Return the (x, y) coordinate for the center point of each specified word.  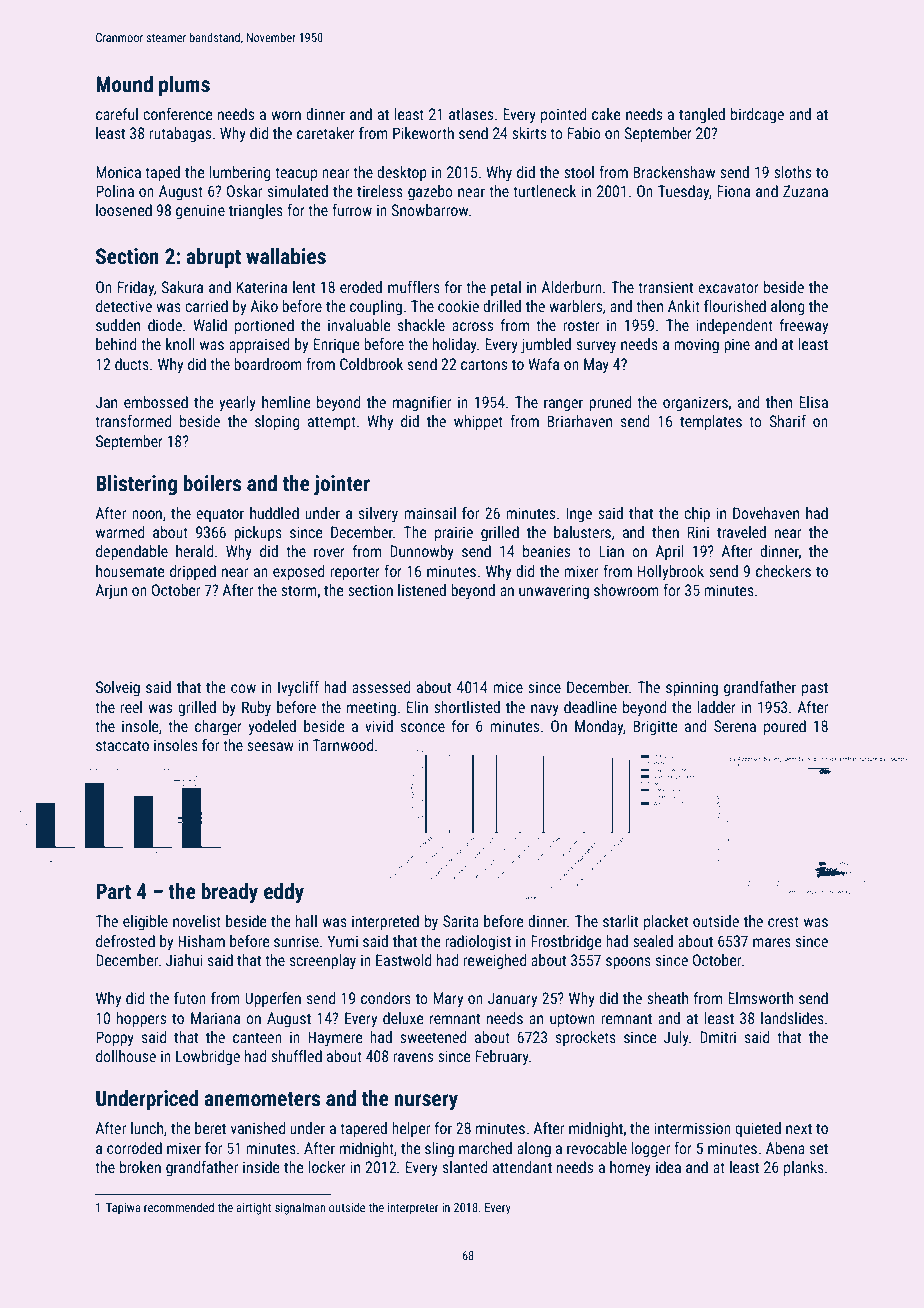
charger (218, 727)
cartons (484, 364)
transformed (133, 421)
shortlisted (467, 707)
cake (606, 114)
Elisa (813, 402)
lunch (147, 1128)
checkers (783, 571)
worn (286, 115)
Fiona (733, 191)
